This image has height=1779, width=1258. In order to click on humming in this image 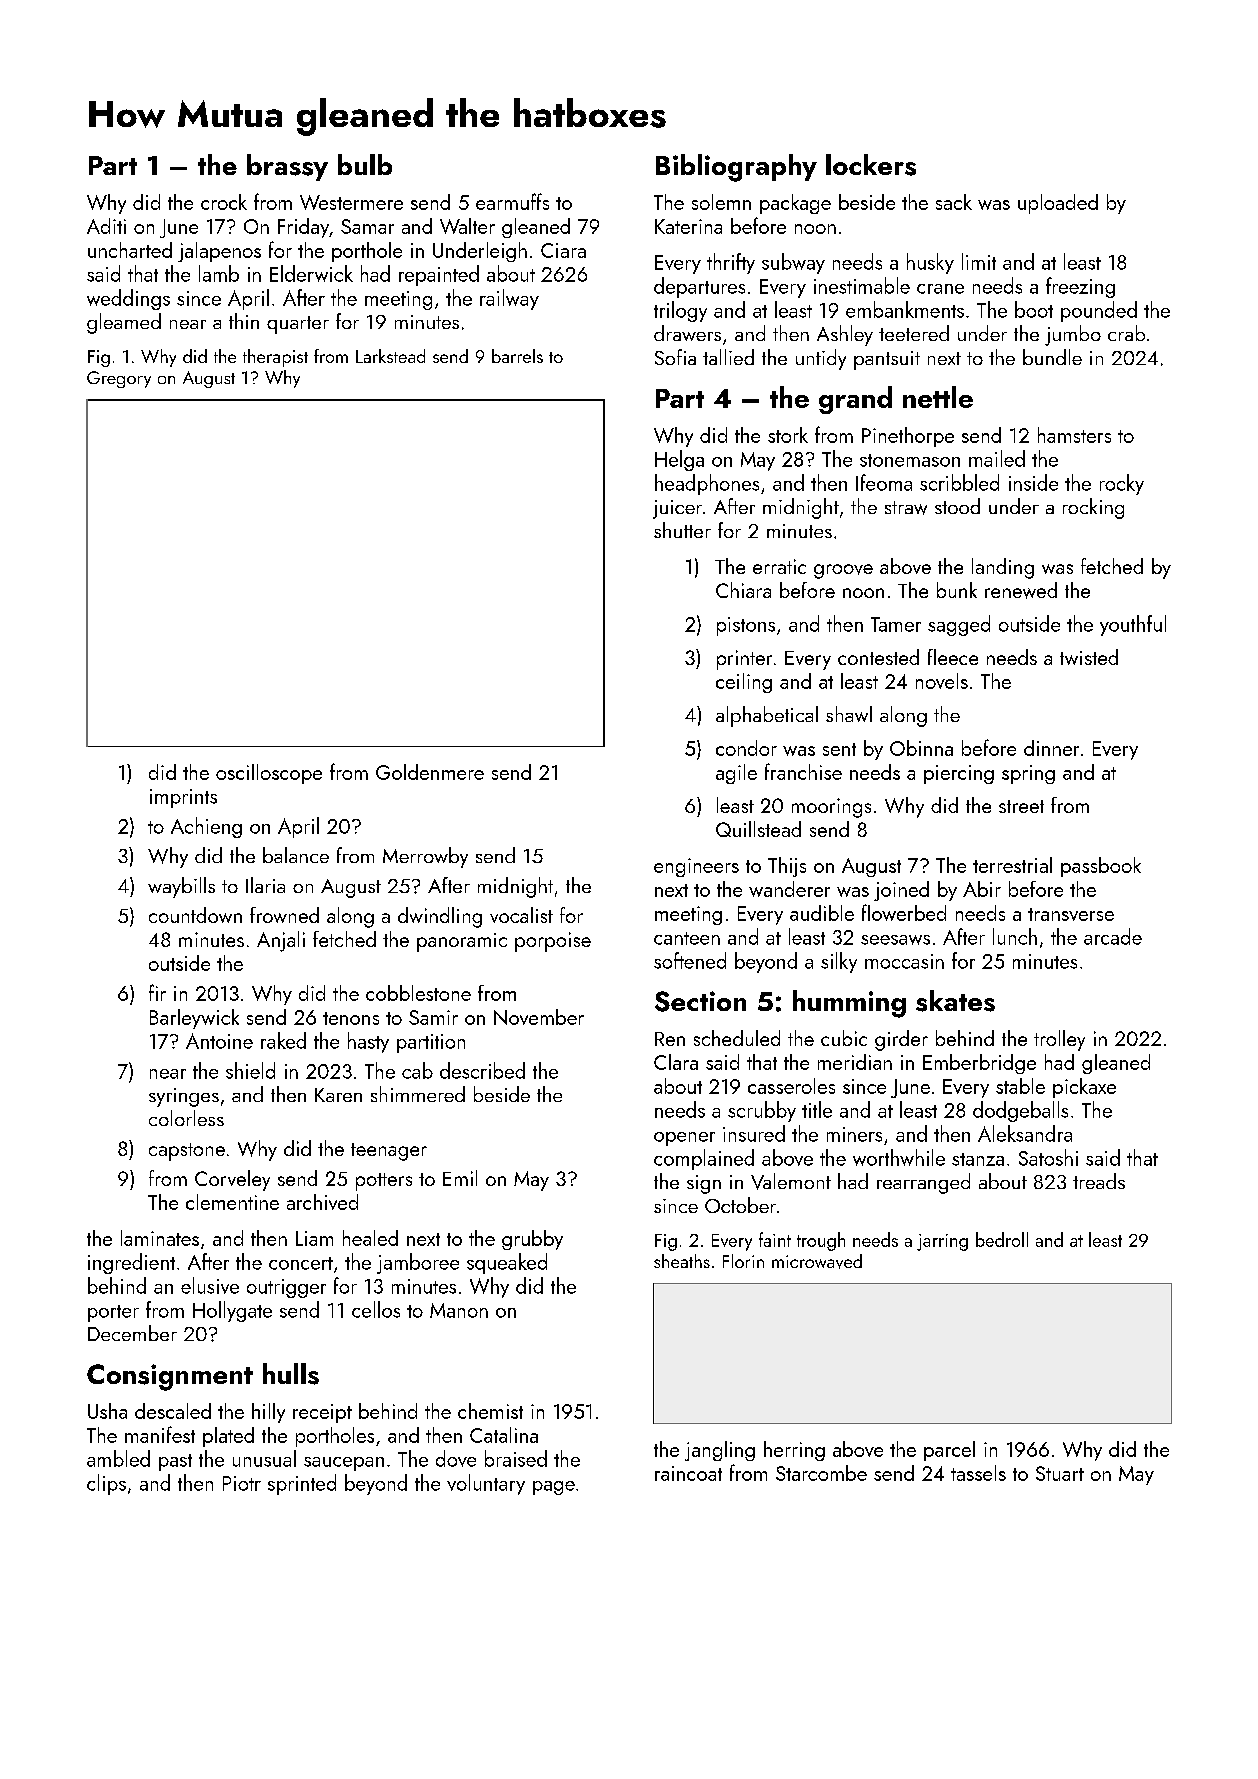, I will do `click(849, 1004)`.
